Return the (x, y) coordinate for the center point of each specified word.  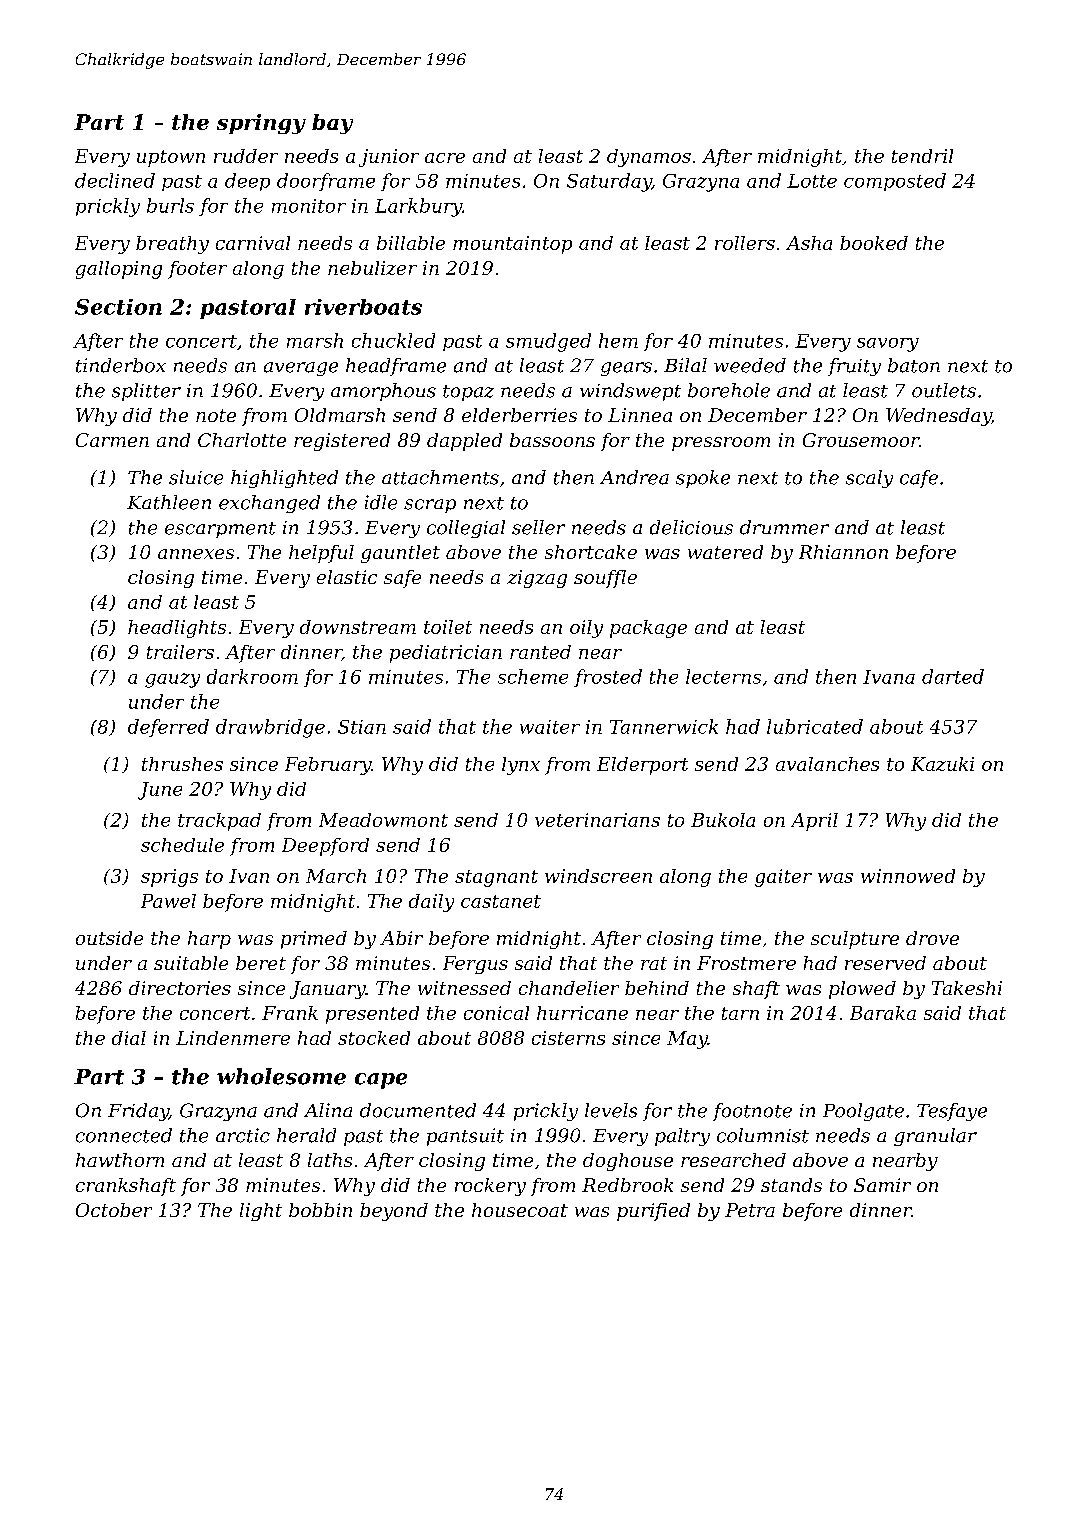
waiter (550, 727)
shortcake (591, 552)
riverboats (363, 307)
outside (109, 938)
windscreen (598, 876)
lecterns (723, 676)
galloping (119, 270)
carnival (253, 243)
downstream (358, 627)
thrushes (182, 764)
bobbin (320, 1210)
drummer (784, 527)
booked (874, 243)
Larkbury (418, 207)
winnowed (908, 876)
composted (895, 182)
